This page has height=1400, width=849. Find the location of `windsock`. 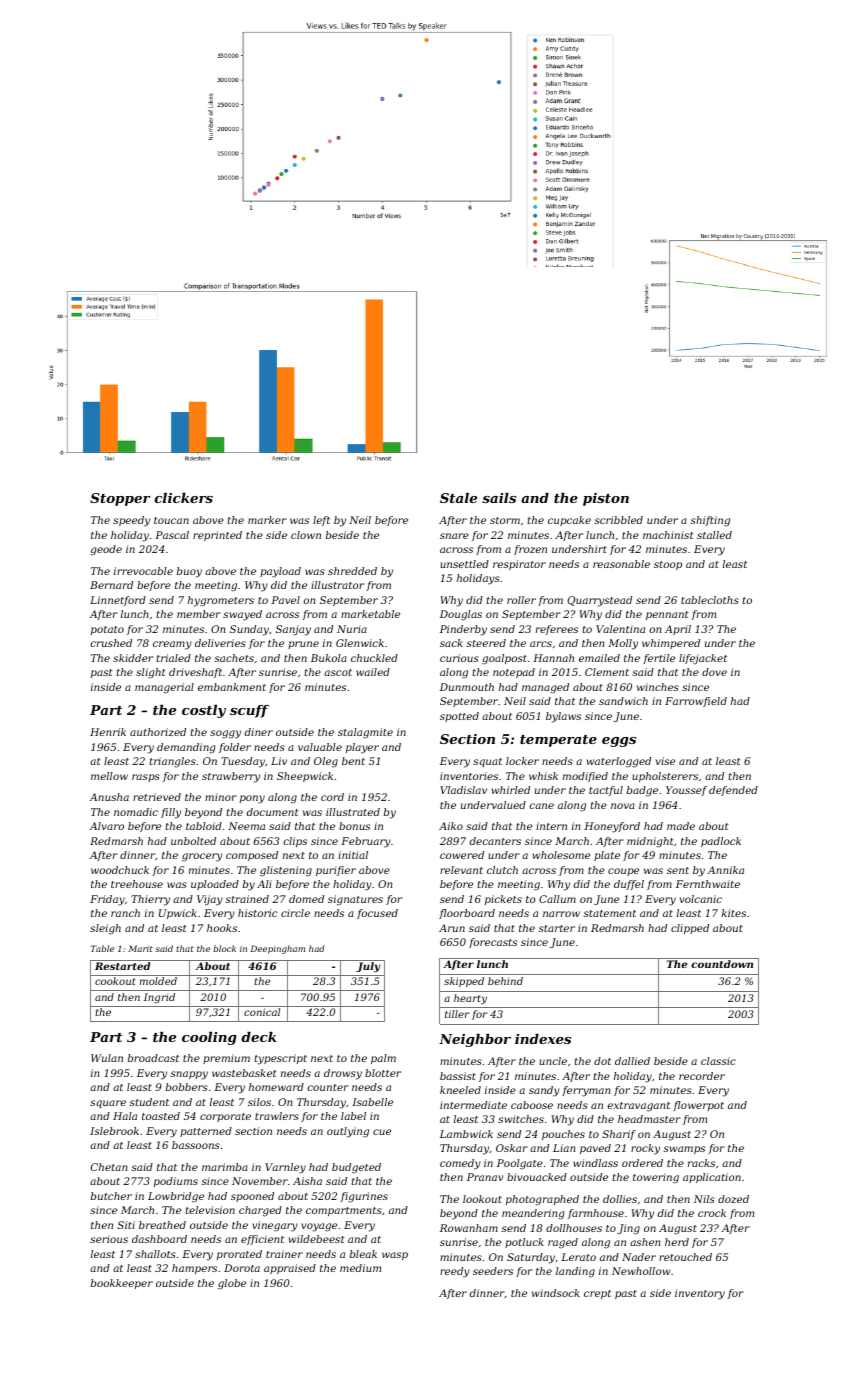

windsock is located at coordinates (556, 1293).
